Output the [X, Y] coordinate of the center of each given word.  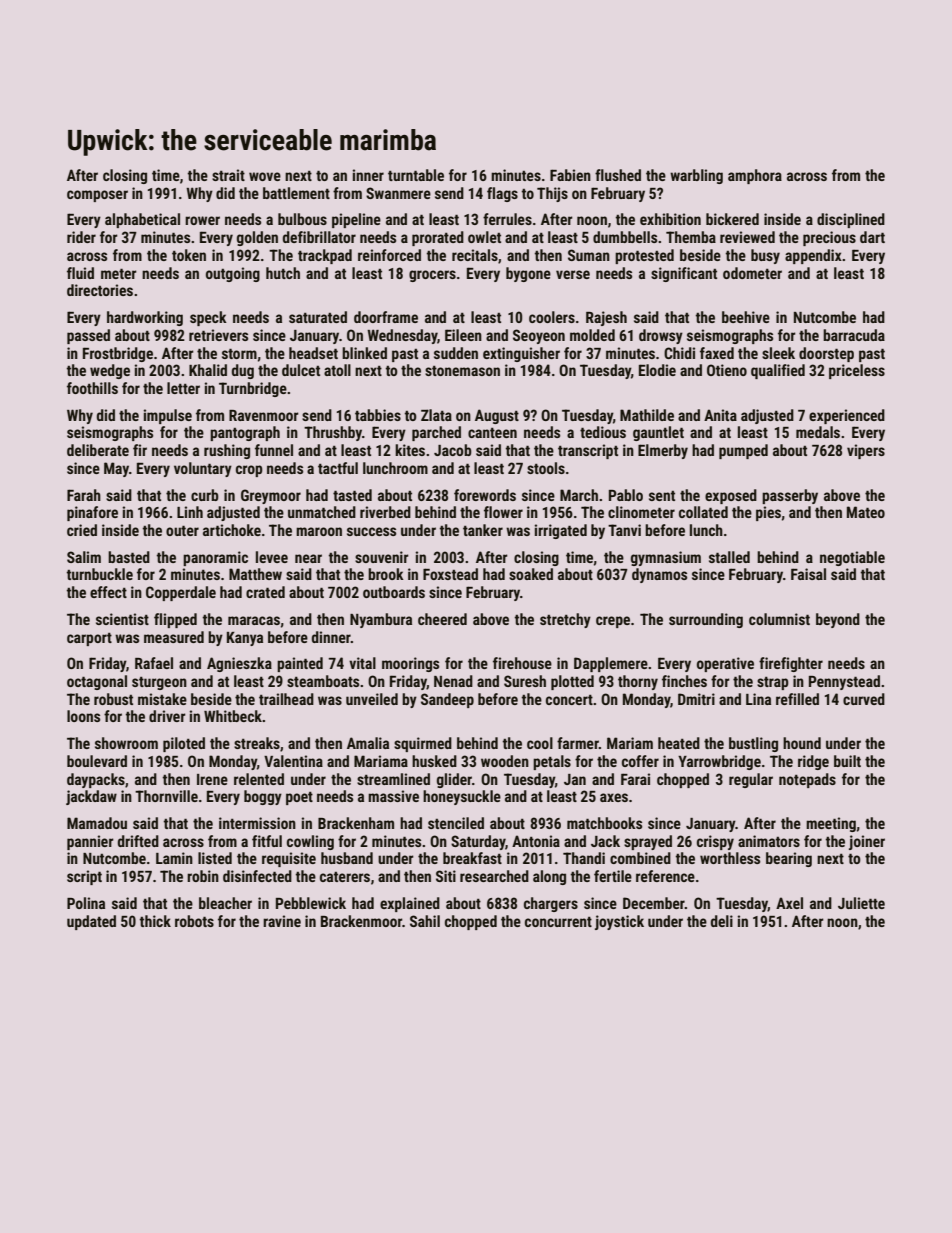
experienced [847, 416]
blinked [364, 353]
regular [751, 780]
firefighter [791, 664]
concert [569, 700]
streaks [257, 743]
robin [203, 876]
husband [347, 858]
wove [265, 176]
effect [108, 592]
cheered [442, 619]
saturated [318, 317]
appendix [813, 256]
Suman [589, 255]
